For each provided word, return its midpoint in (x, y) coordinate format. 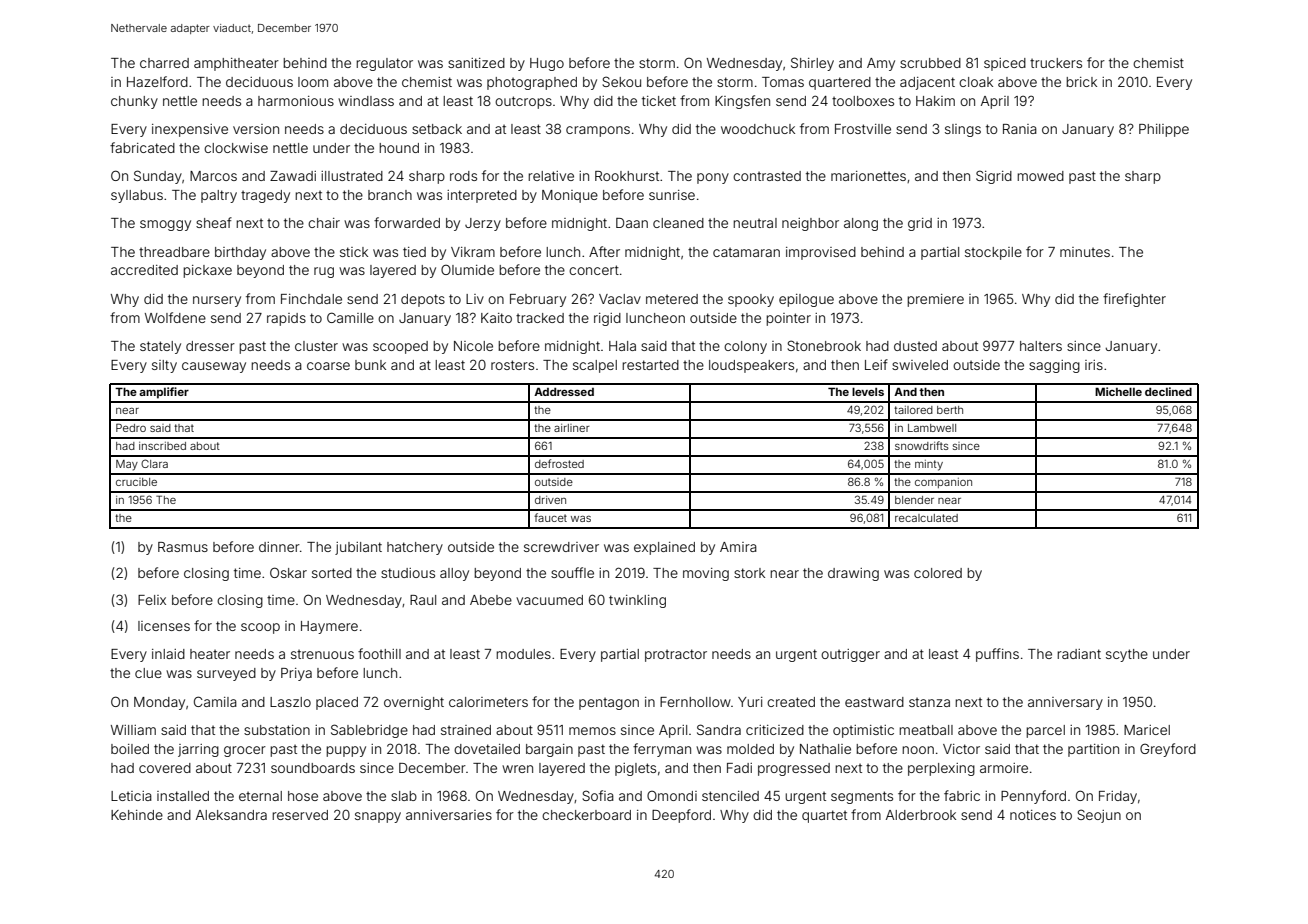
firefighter (1134, 300)
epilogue (806, 300)
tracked (540, 318)
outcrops (523, 102)
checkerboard (586, 815)
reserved (300, 815)
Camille (350, 317)
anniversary (1065, 703)
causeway (214, 367)
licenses (164, 626)
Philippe (1164, 130)
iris (1094, 365)
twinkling (637, 601)
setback (437, 129)
